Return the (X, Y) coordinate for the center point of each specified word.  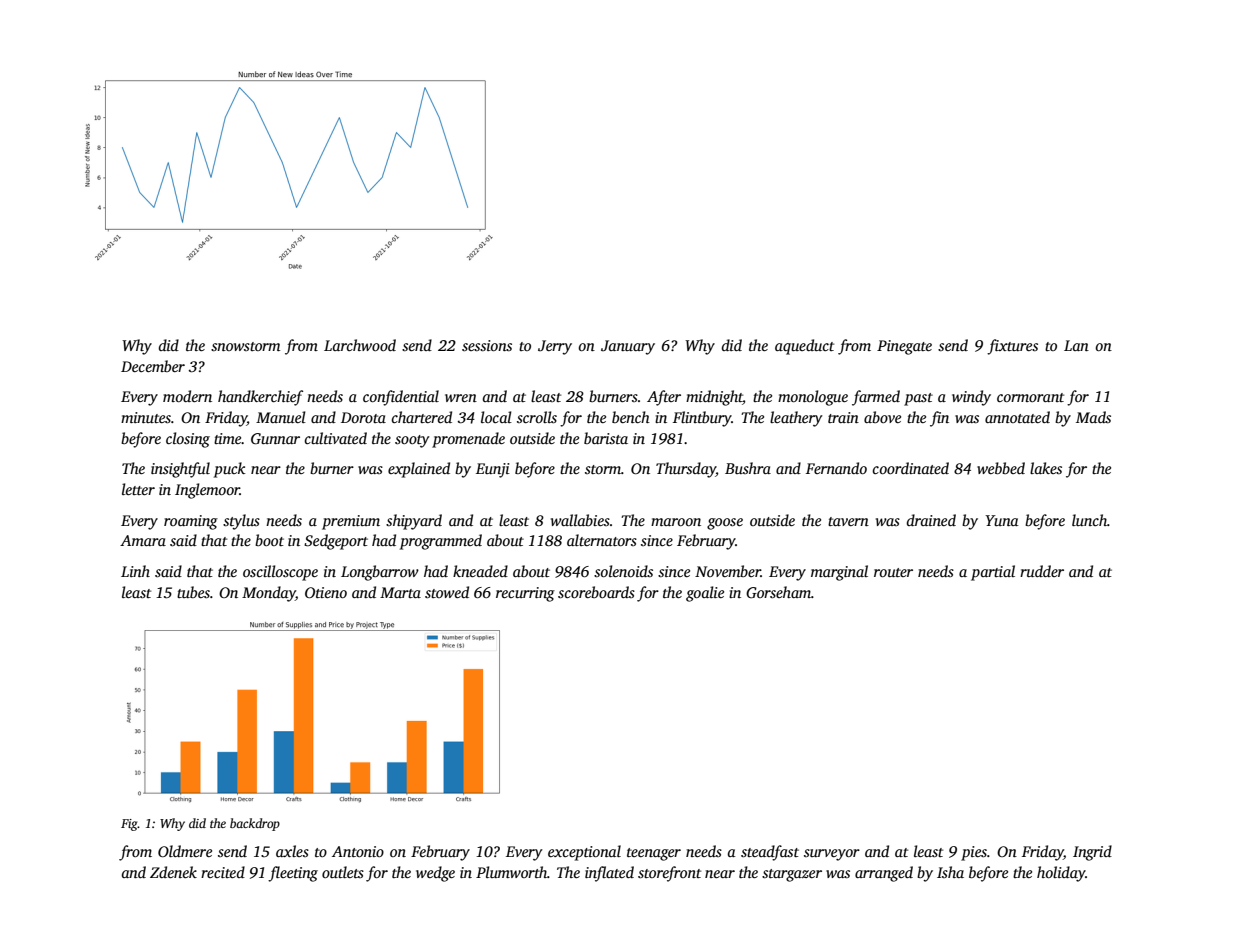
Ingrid (1092, 853)
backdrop (255, 824)
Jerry (555, 347)
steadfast (770, 853)
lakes (1046, 468)
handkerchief (260, 398)
